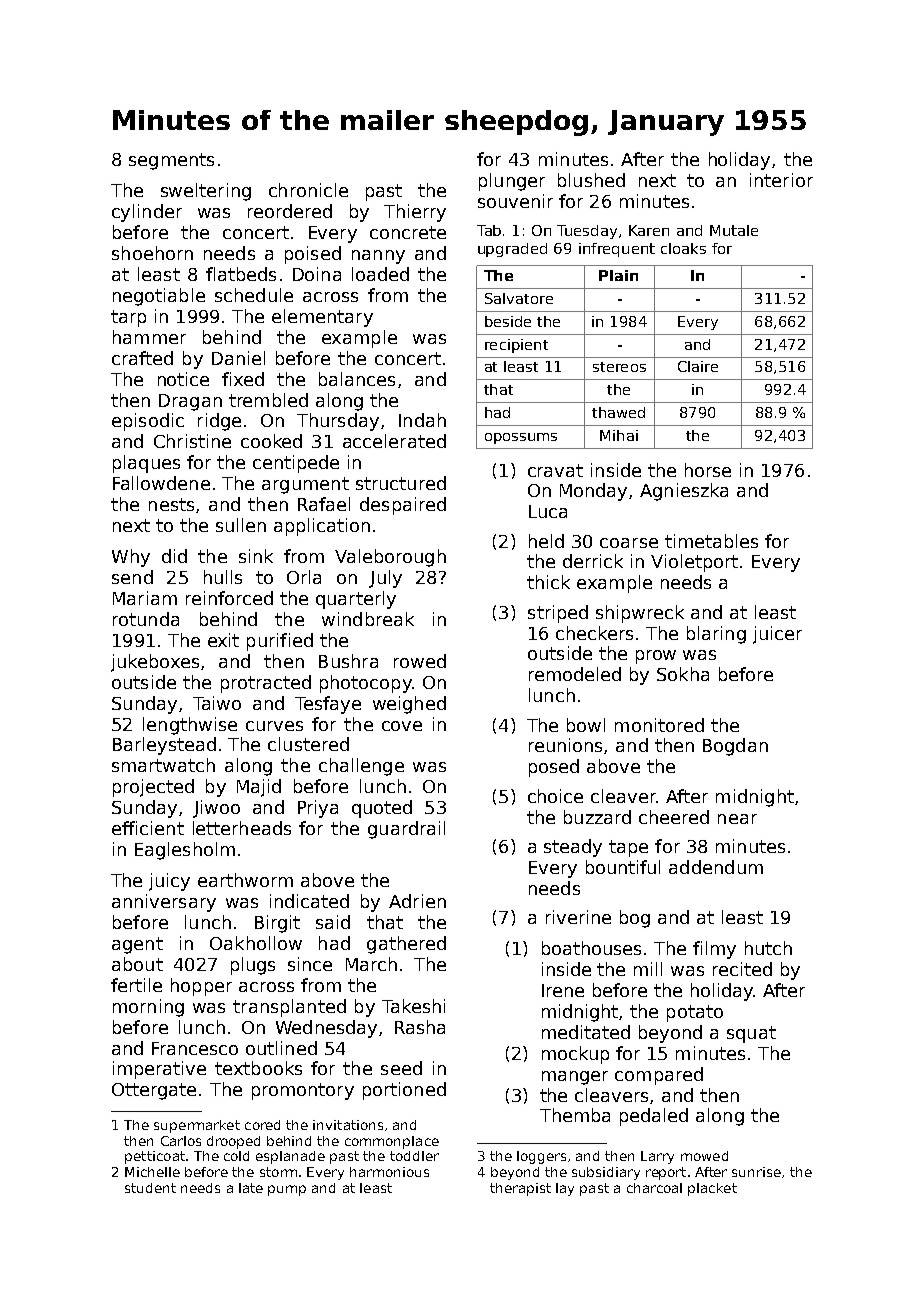 This image has height=1308, width=924. What do you see at coordinates (415, 213) in the image?
I see `Thierry` at bounding box center [415, 213].
